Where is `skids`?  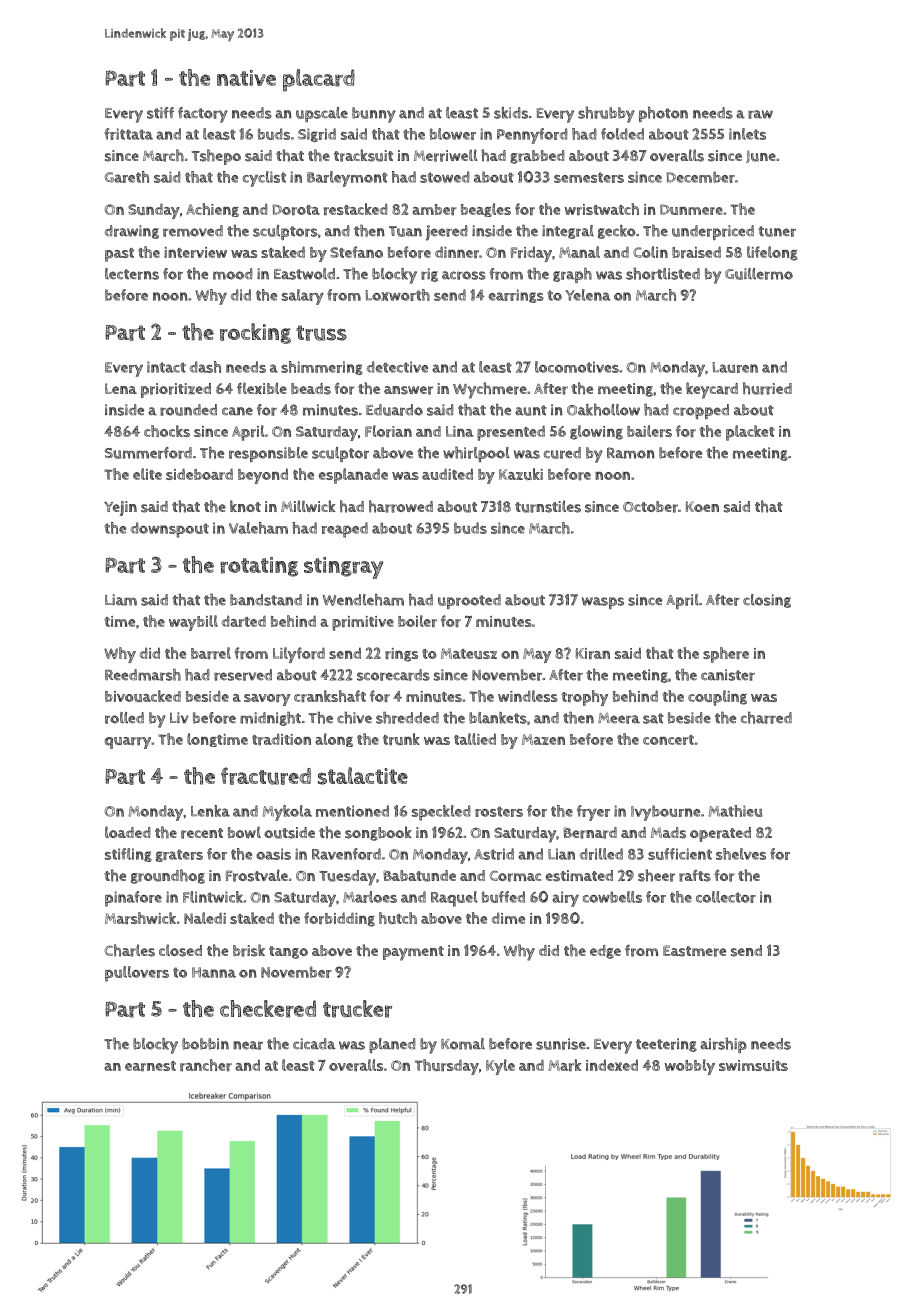 skids is located at coordinates (511, 113).
